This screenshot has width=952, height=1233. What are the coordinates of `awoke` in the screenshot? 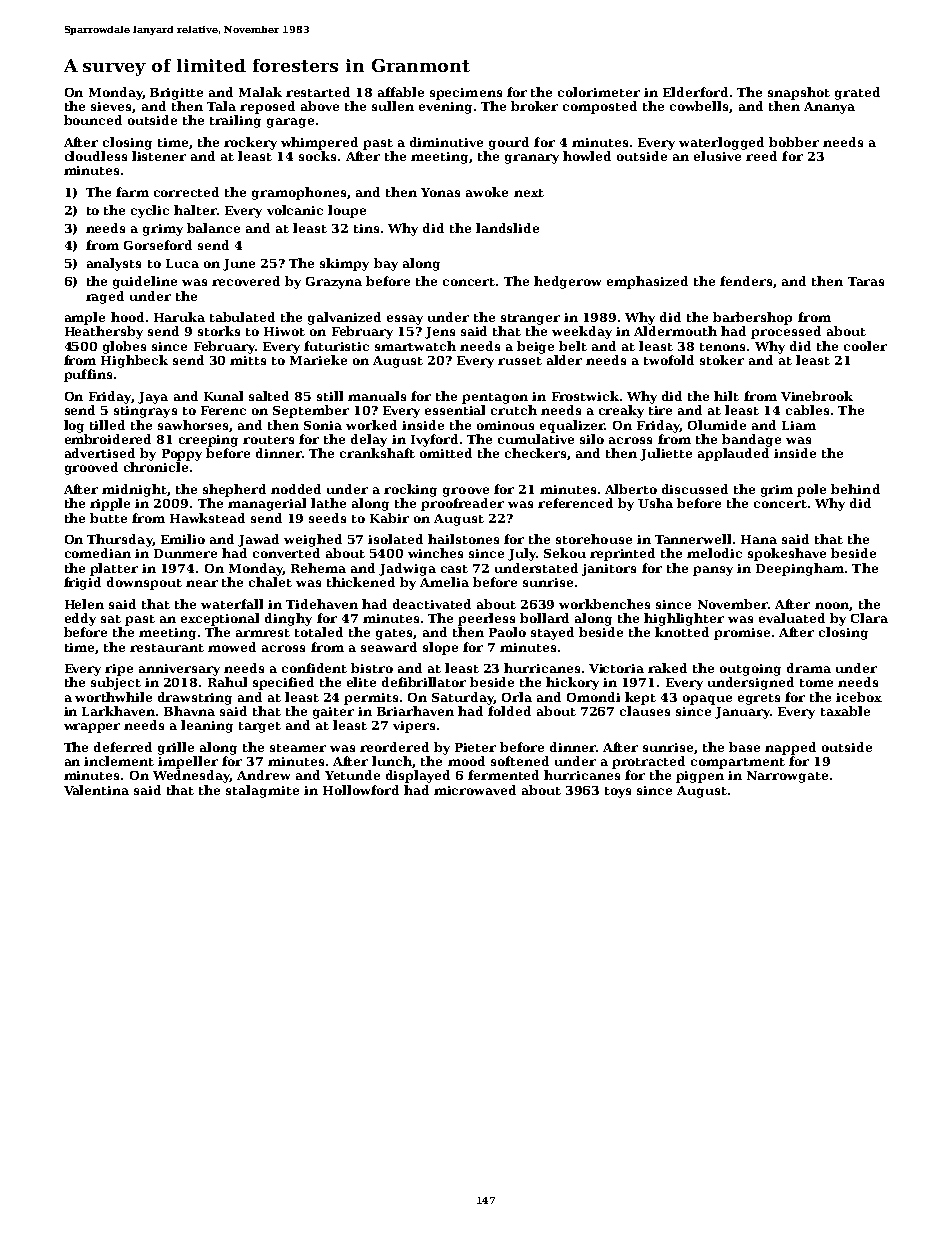 It's located at (487, 192).
